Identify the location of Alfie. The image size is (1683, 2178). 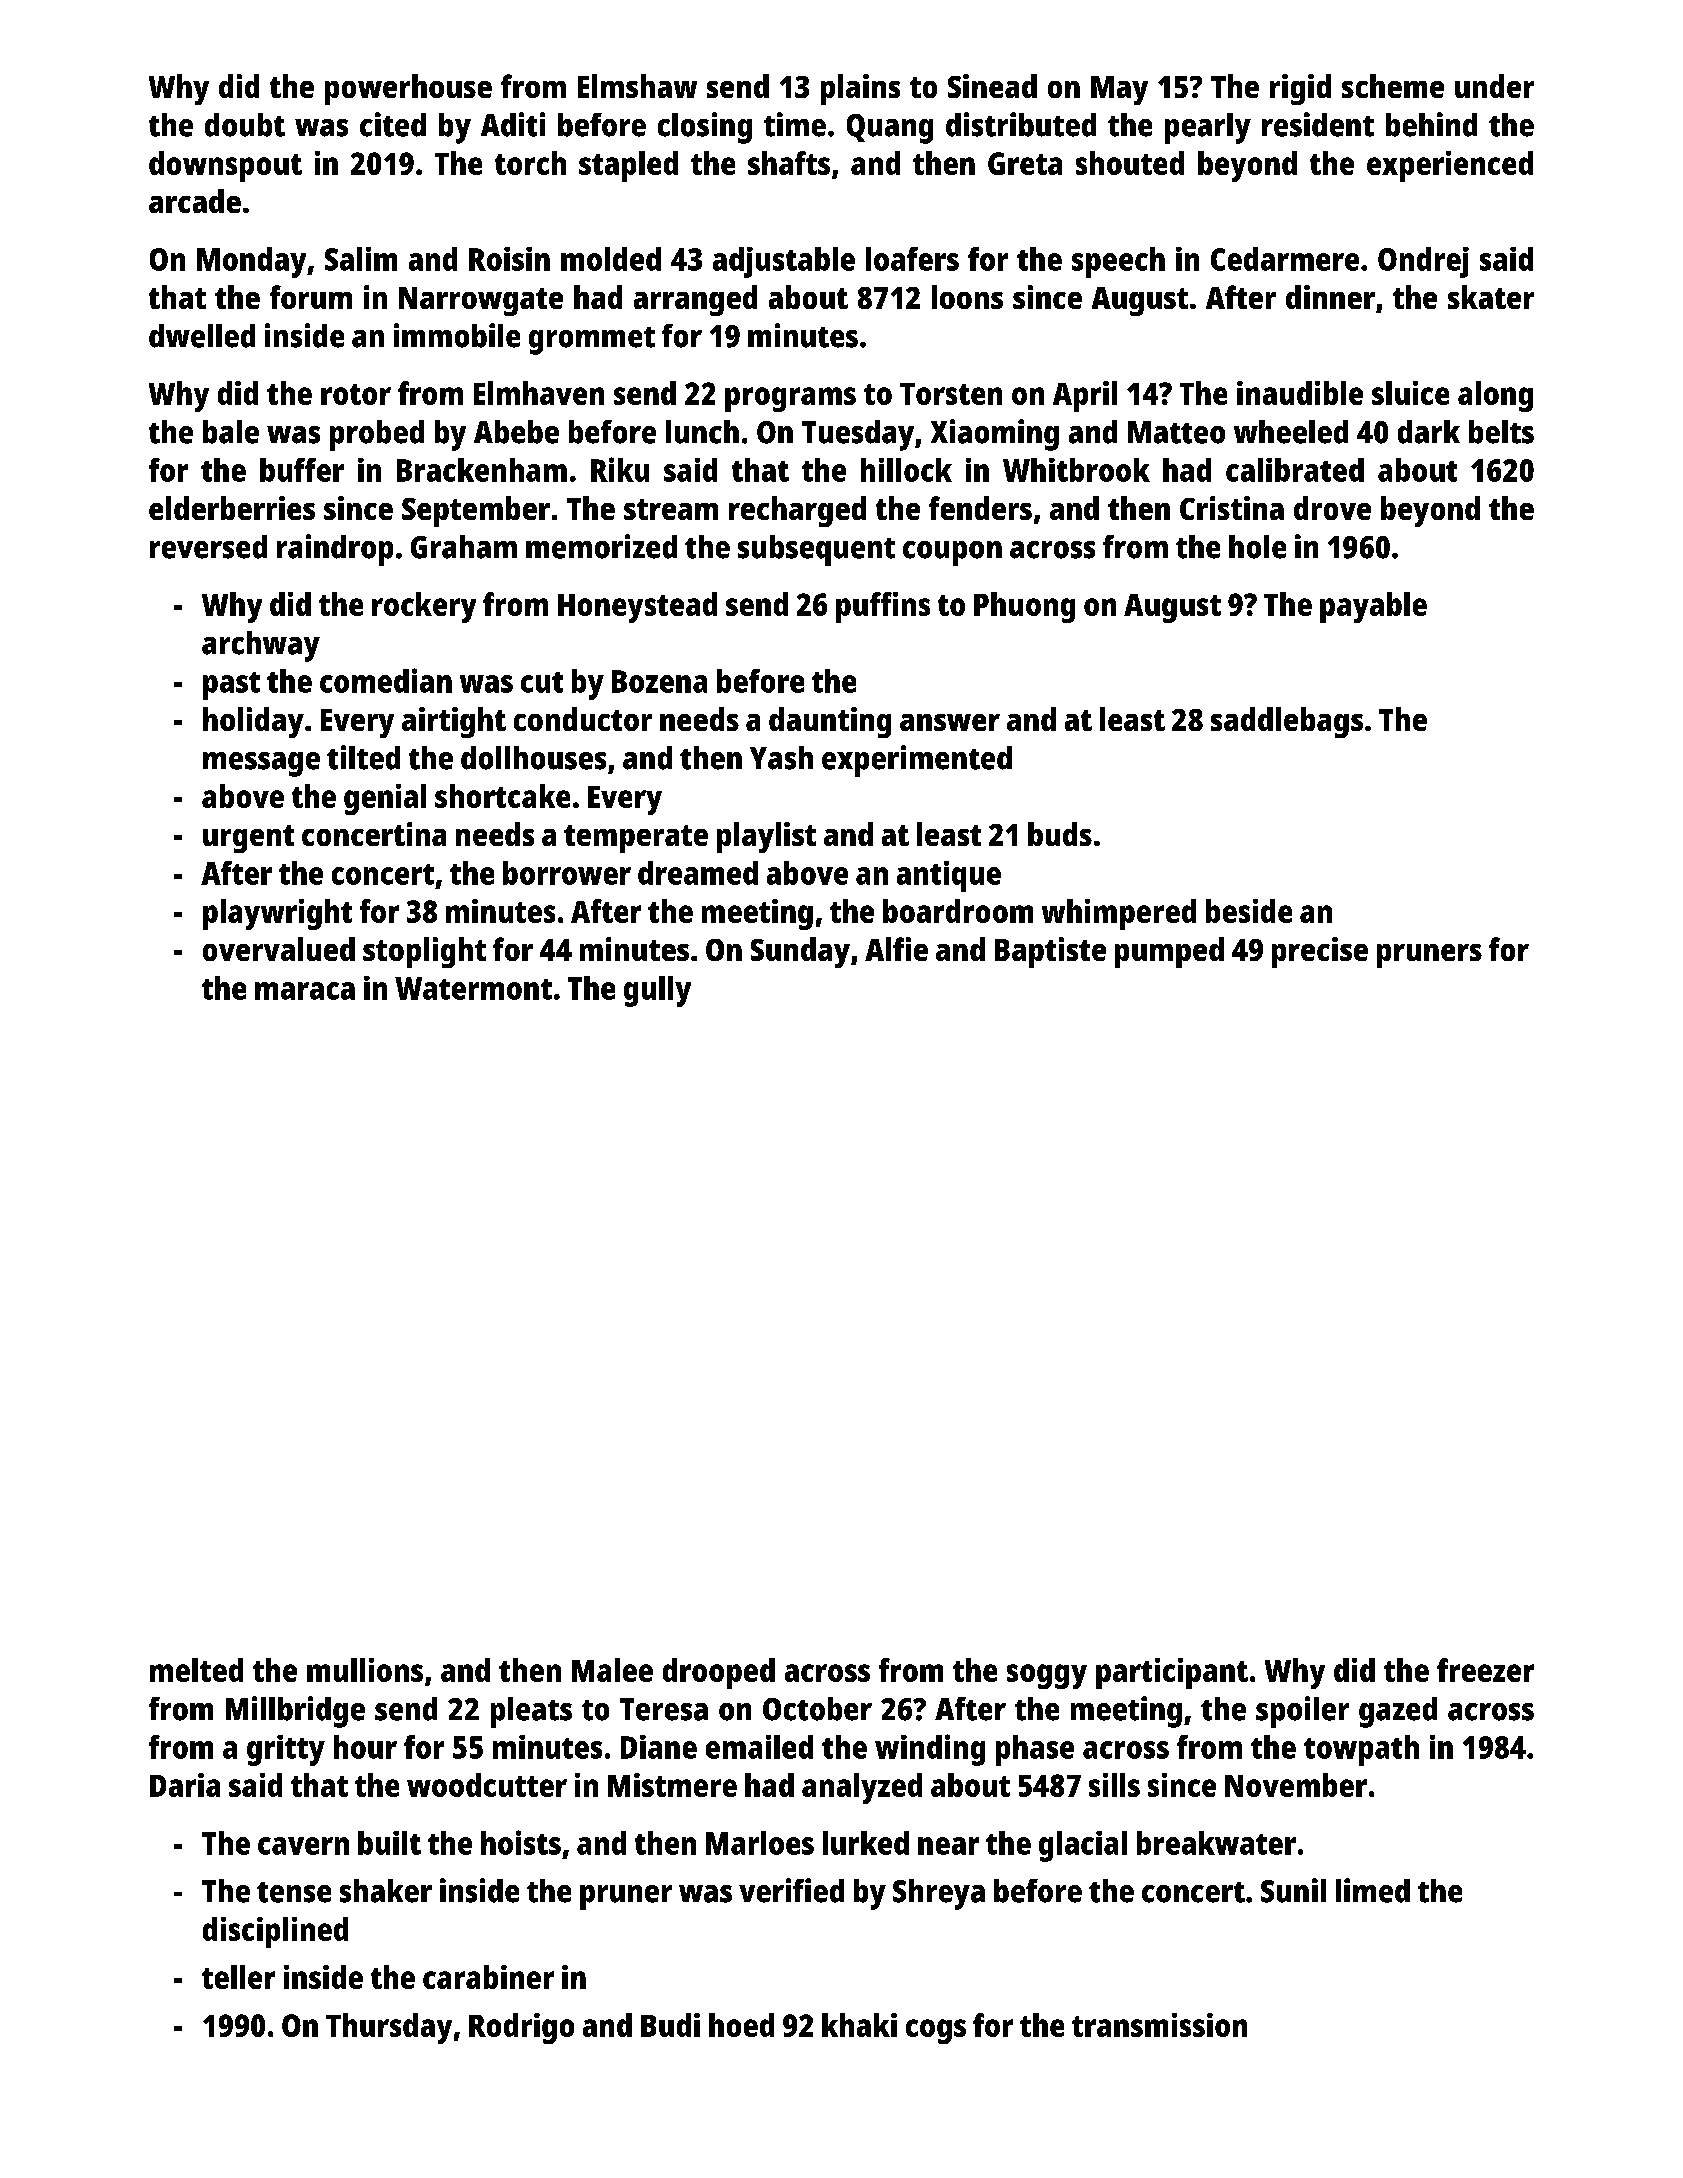
(896, 949).
